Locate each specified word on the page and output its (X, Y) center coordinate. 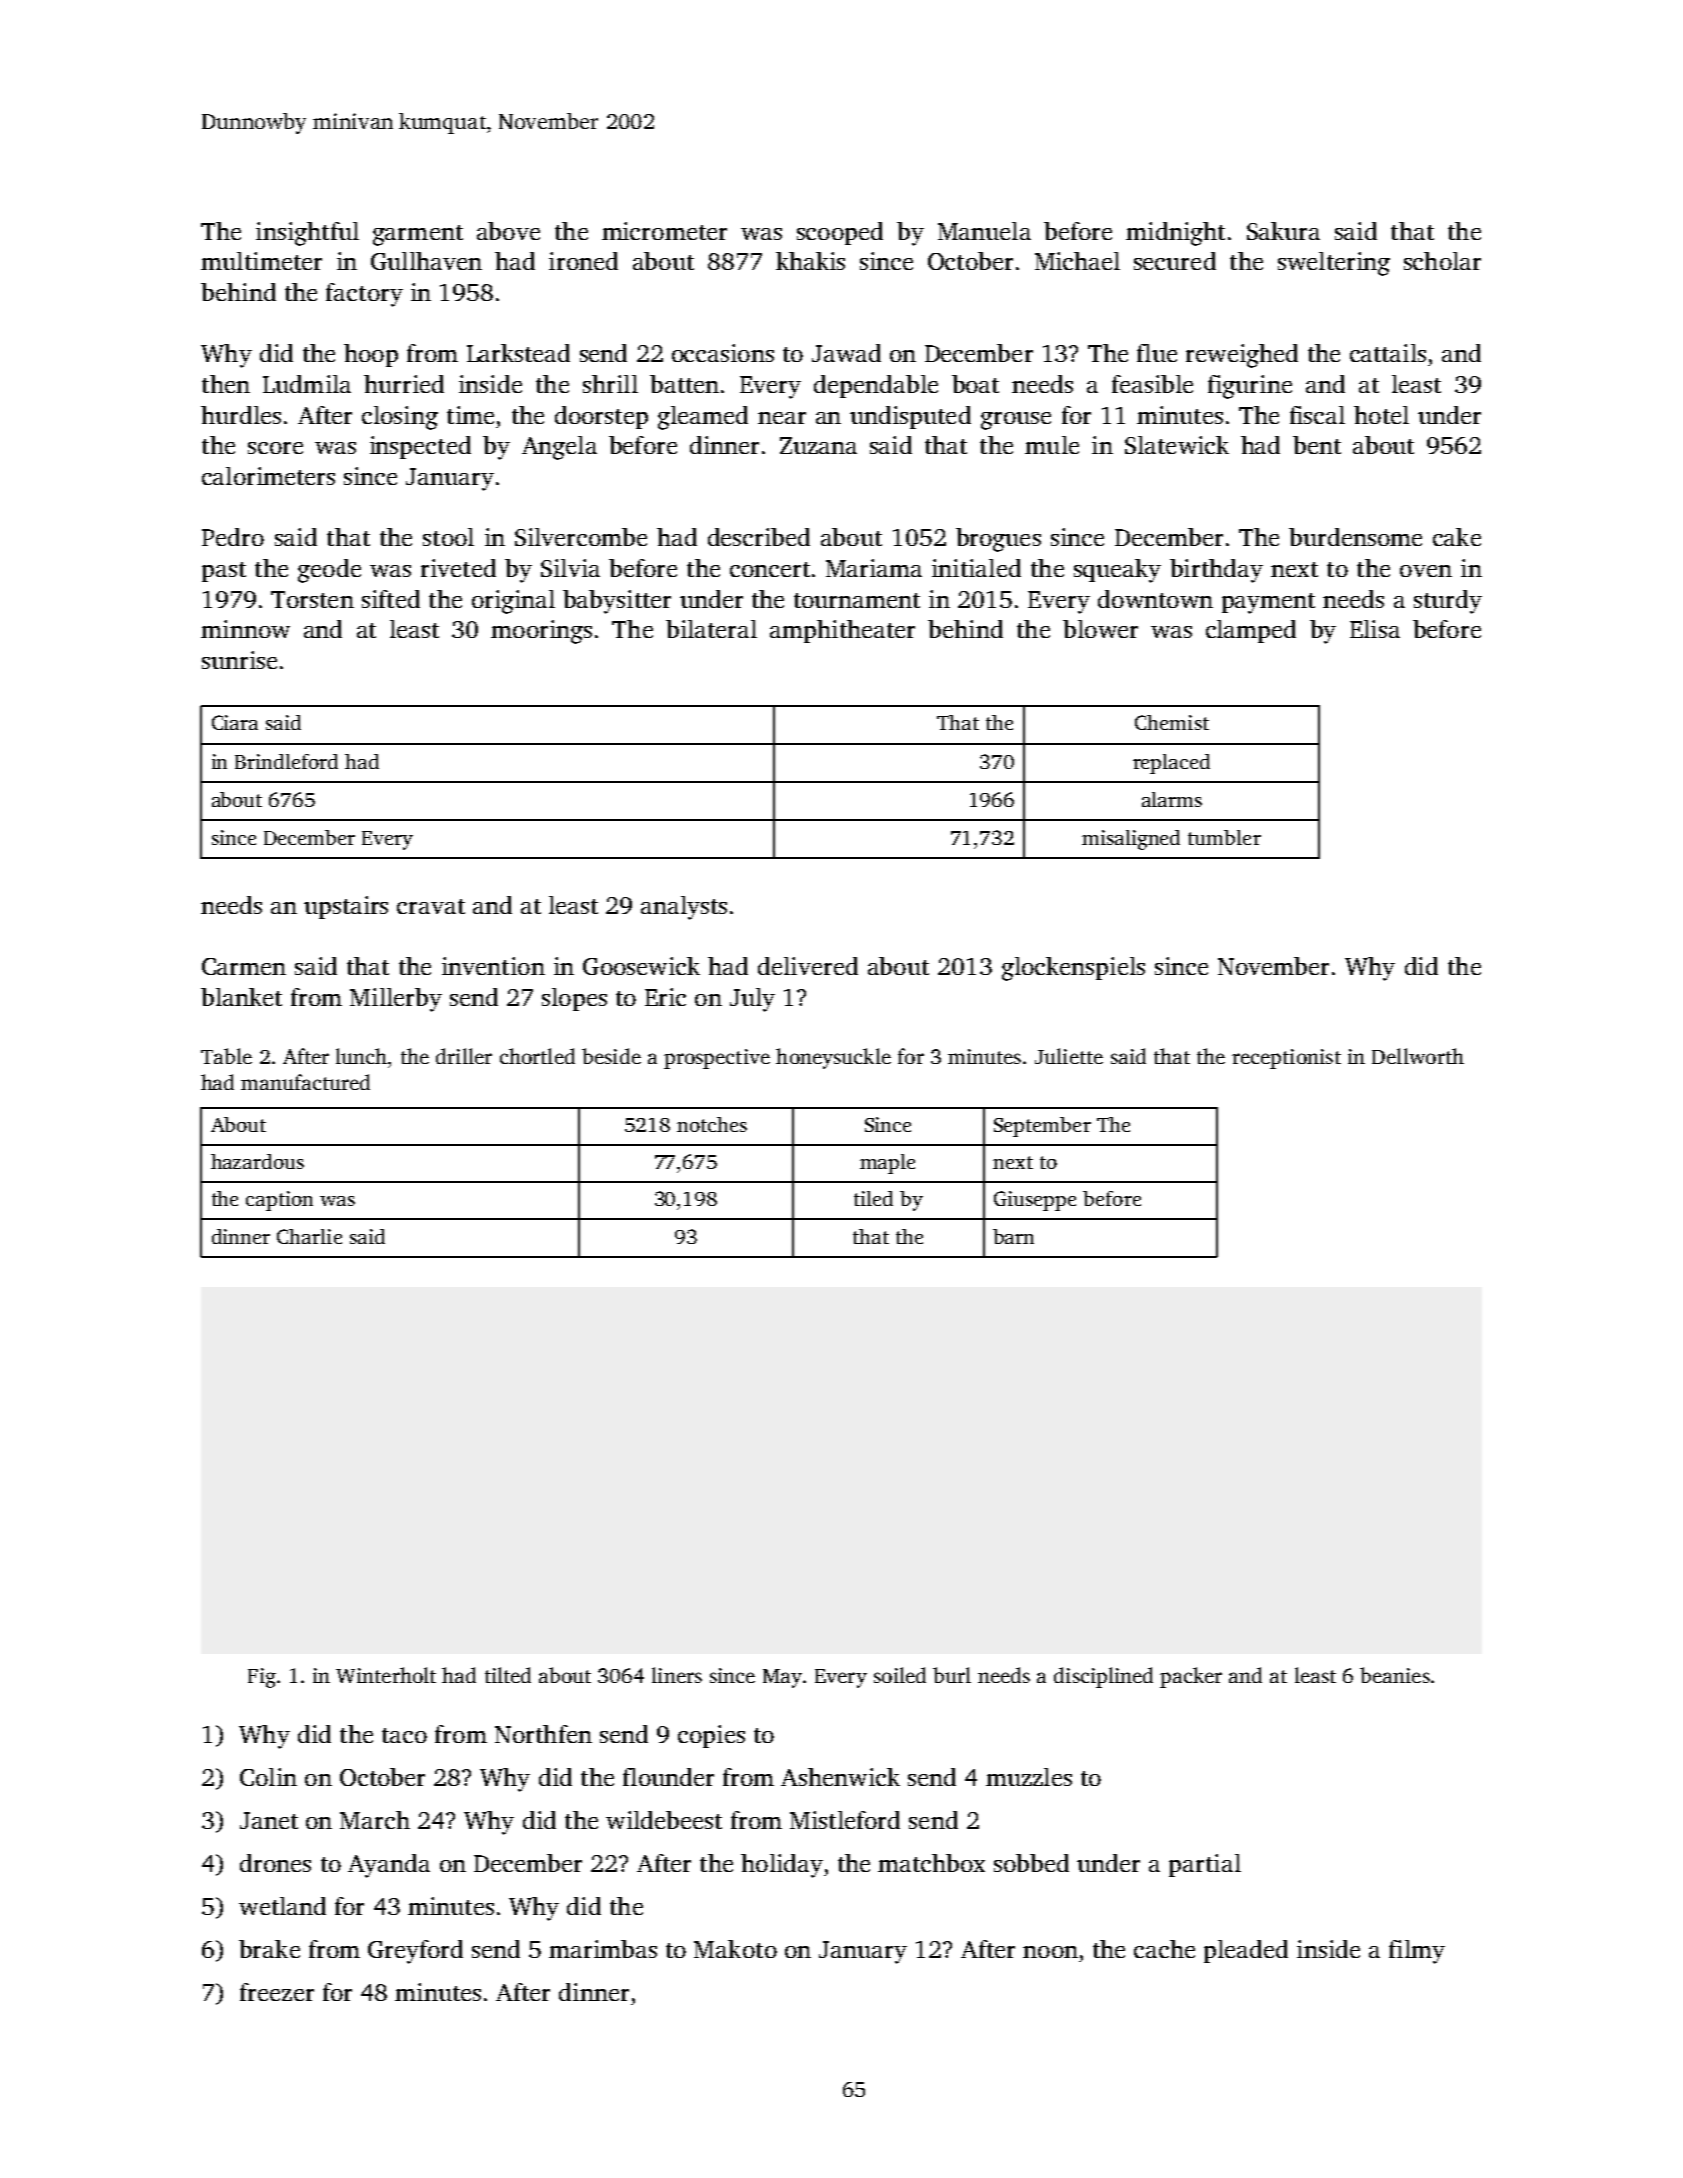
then (226, 384)
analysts (684, 908)
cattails (1388, 353)
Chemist (1172, 722)
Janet (269, 1820)
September (1042, 1127)
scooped (840, 233)
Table (226, 1056)
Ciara (235, 722)
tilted (508, 1675)
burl (952, 1675)
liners (677, 1675)
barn (1013, 1236)
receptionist (1286, 1059)
